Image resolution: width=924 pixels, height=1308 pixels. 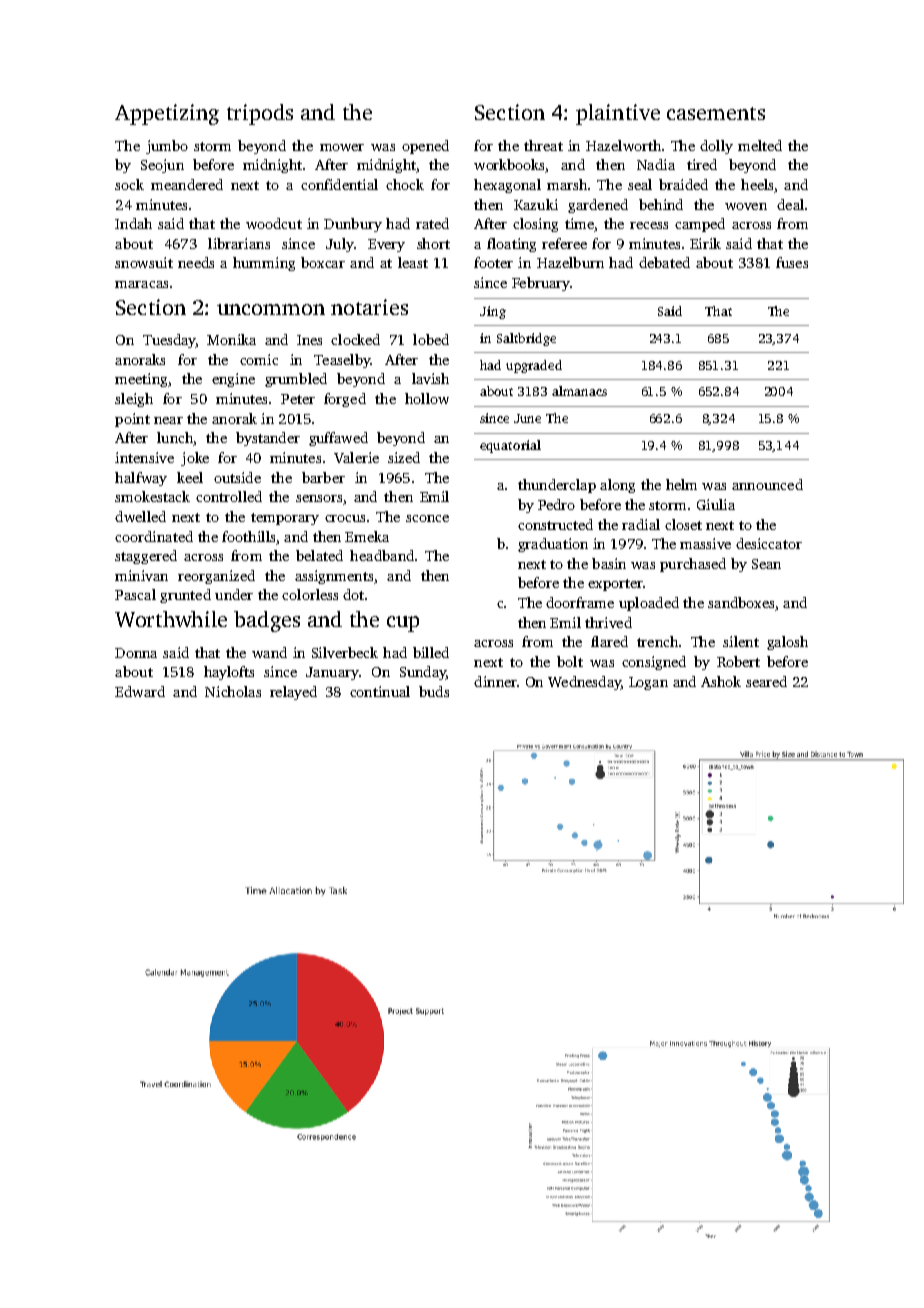 What do you see at coordinates (187, 184) in the page?
I see `meandered` at bounding box center [187, 184].
